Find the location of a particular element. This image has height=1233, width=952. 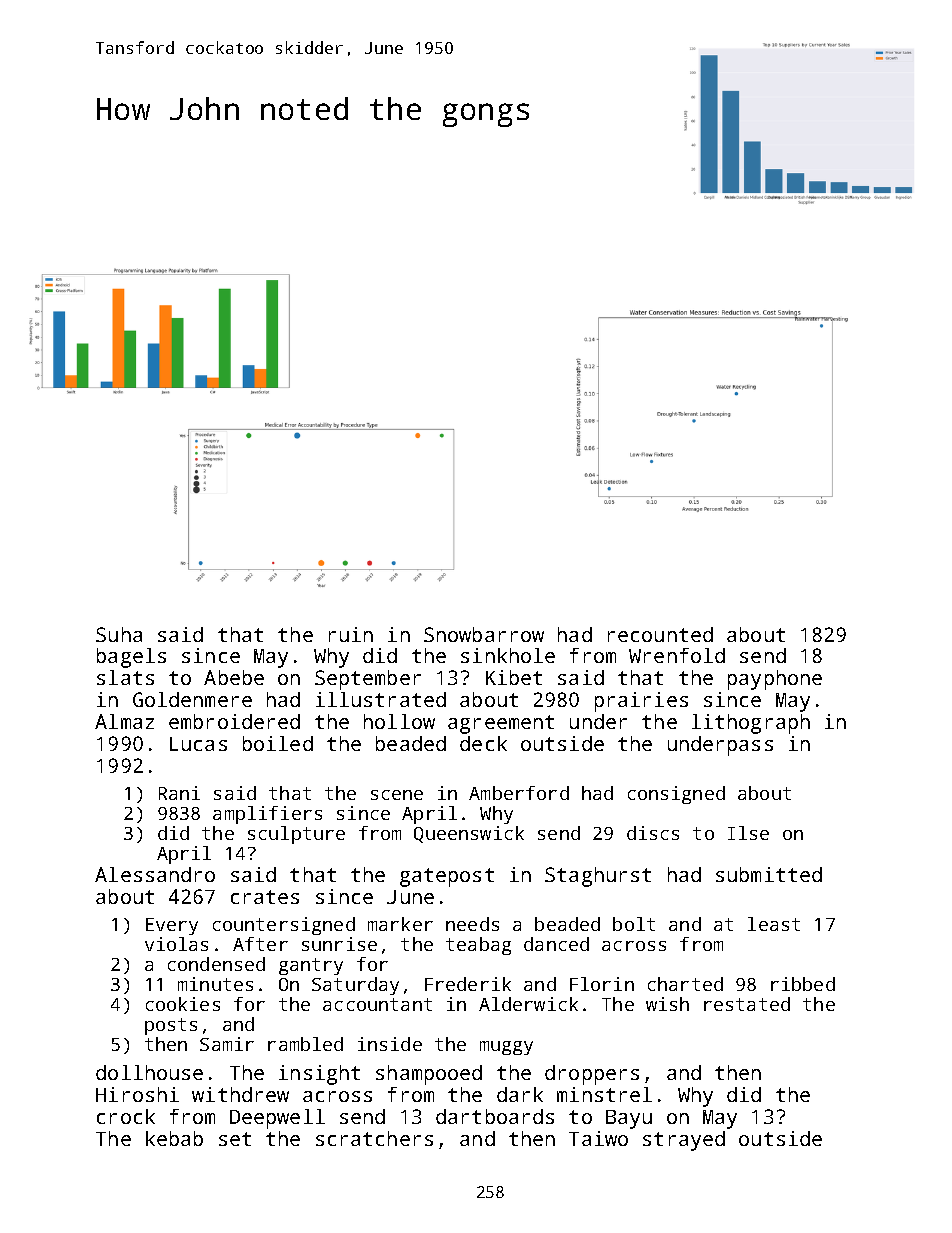

Snowbarrow is located at coordinates (484, 634).
